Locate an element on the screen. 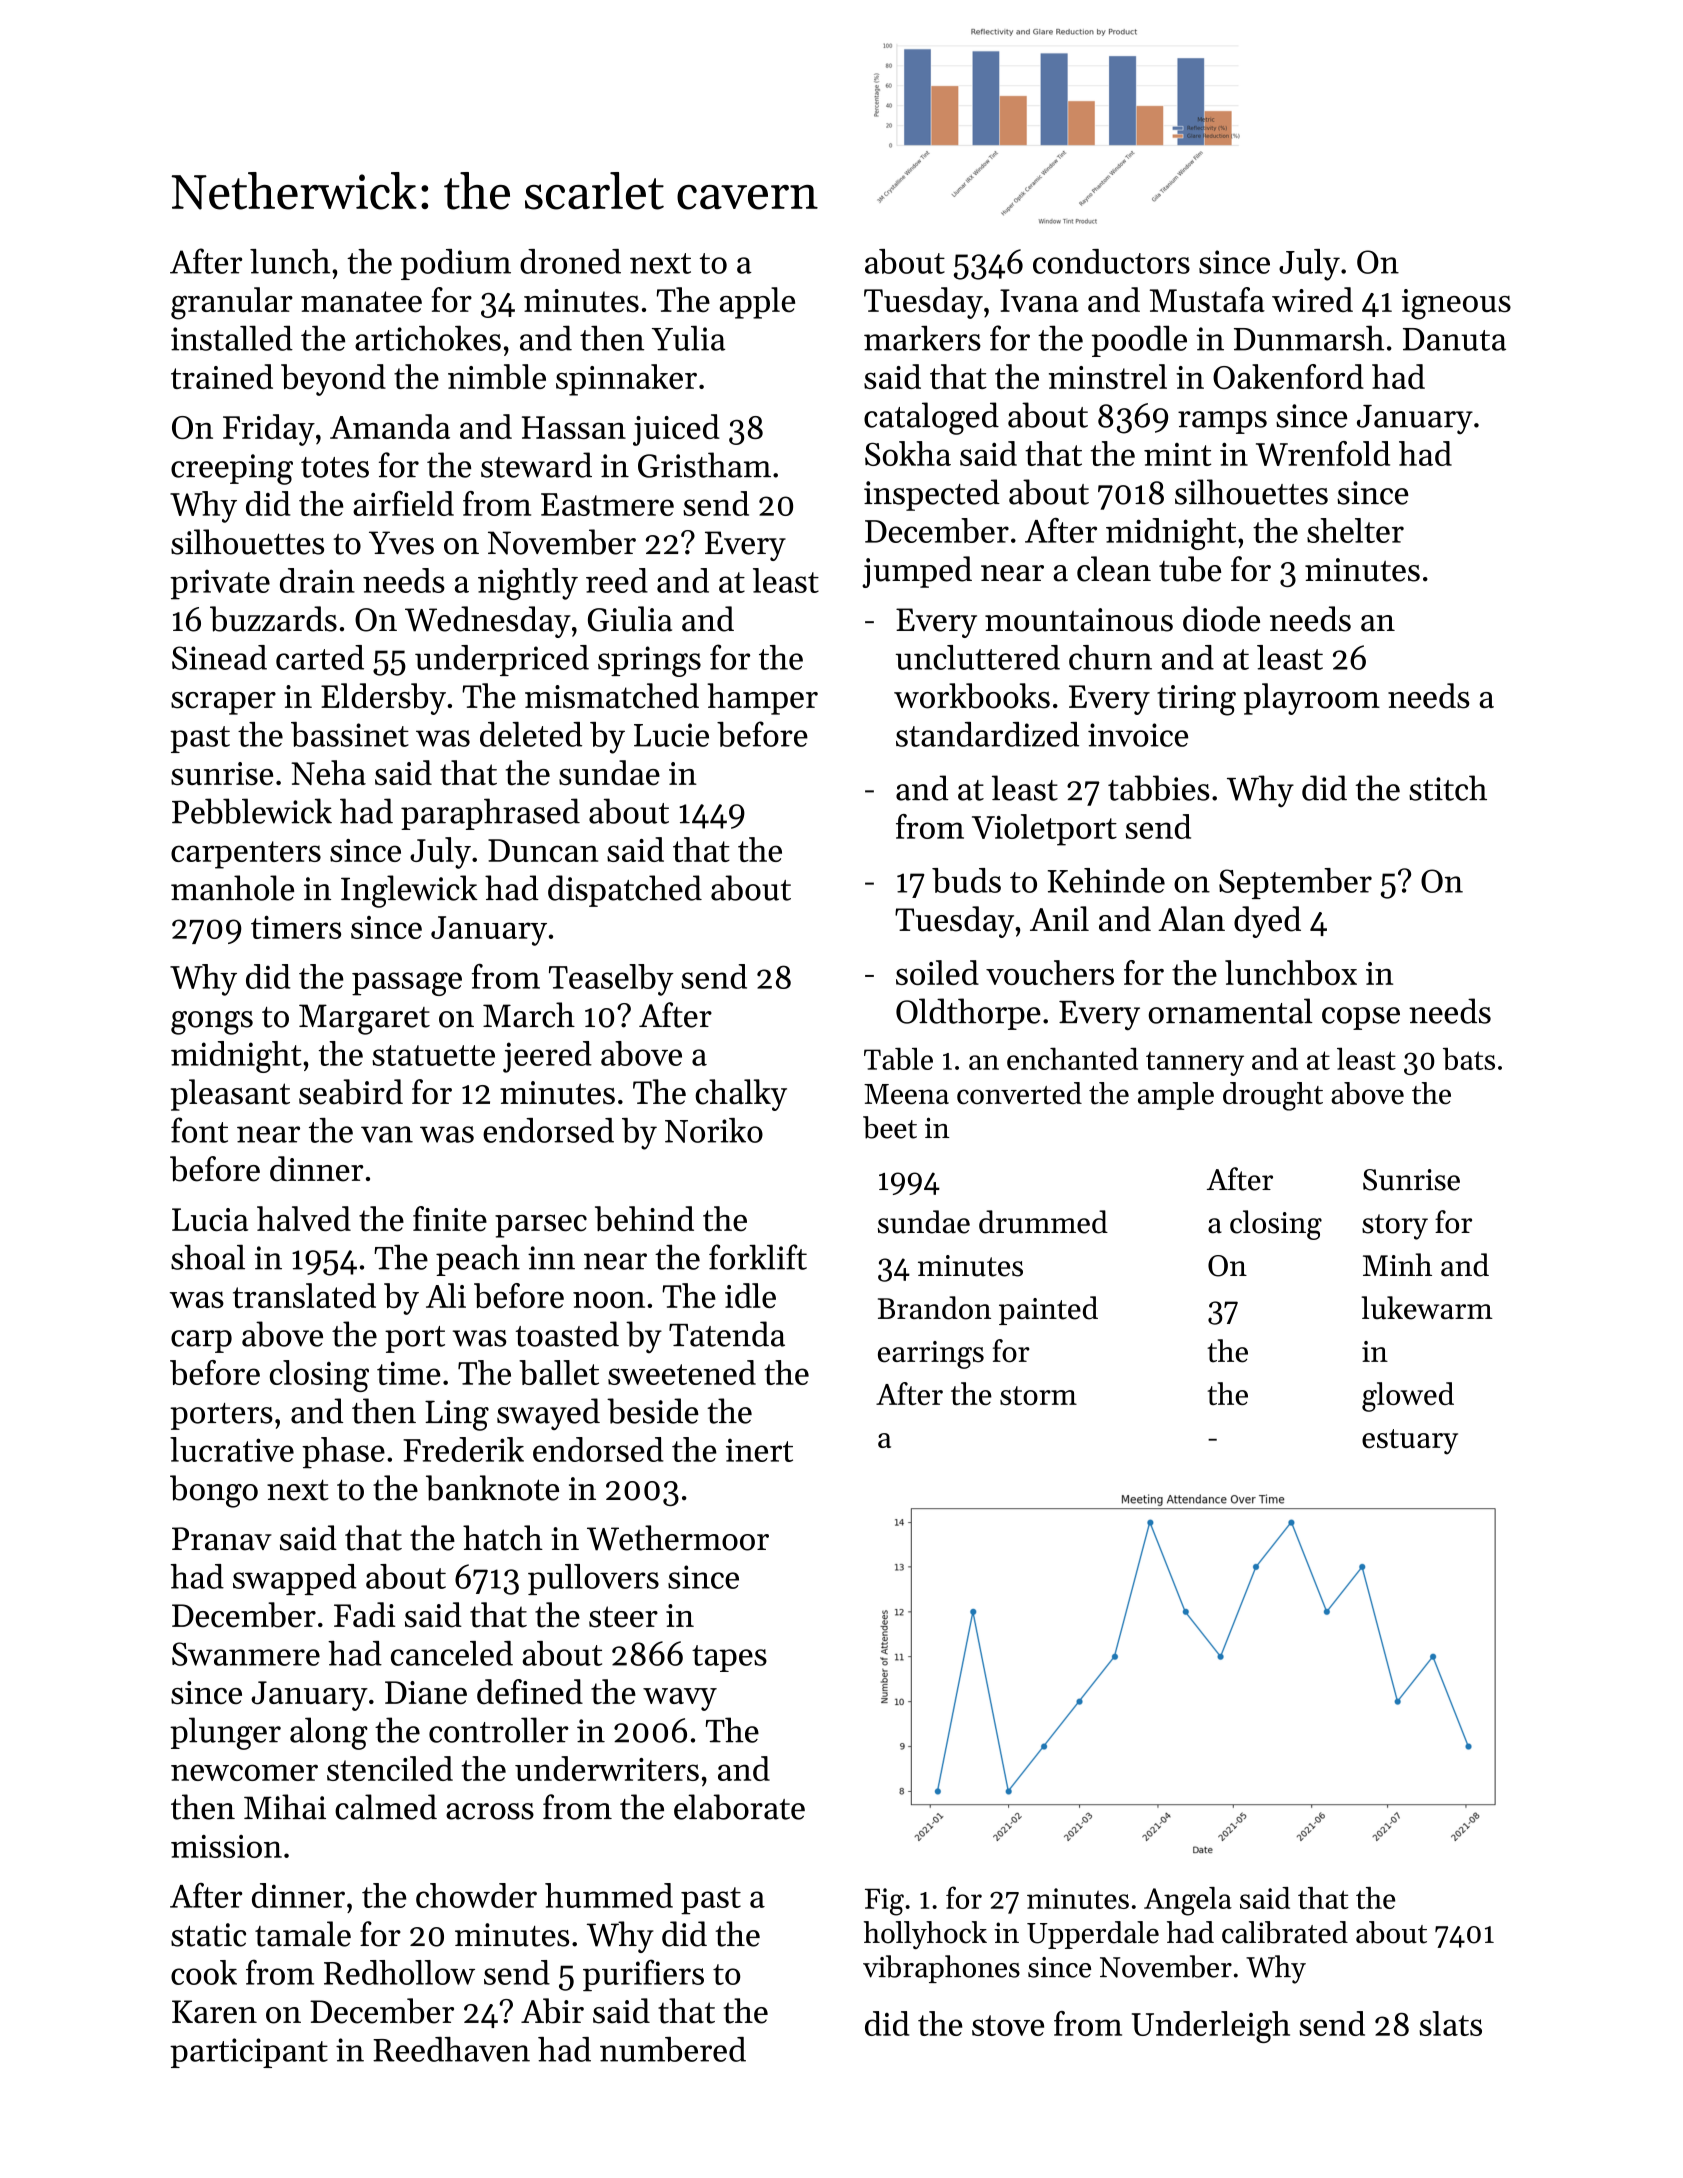 Image resolution: width=1683 pixels, height=2178 pixels. Oldthorpe is located at coordinates (968, 1014).
